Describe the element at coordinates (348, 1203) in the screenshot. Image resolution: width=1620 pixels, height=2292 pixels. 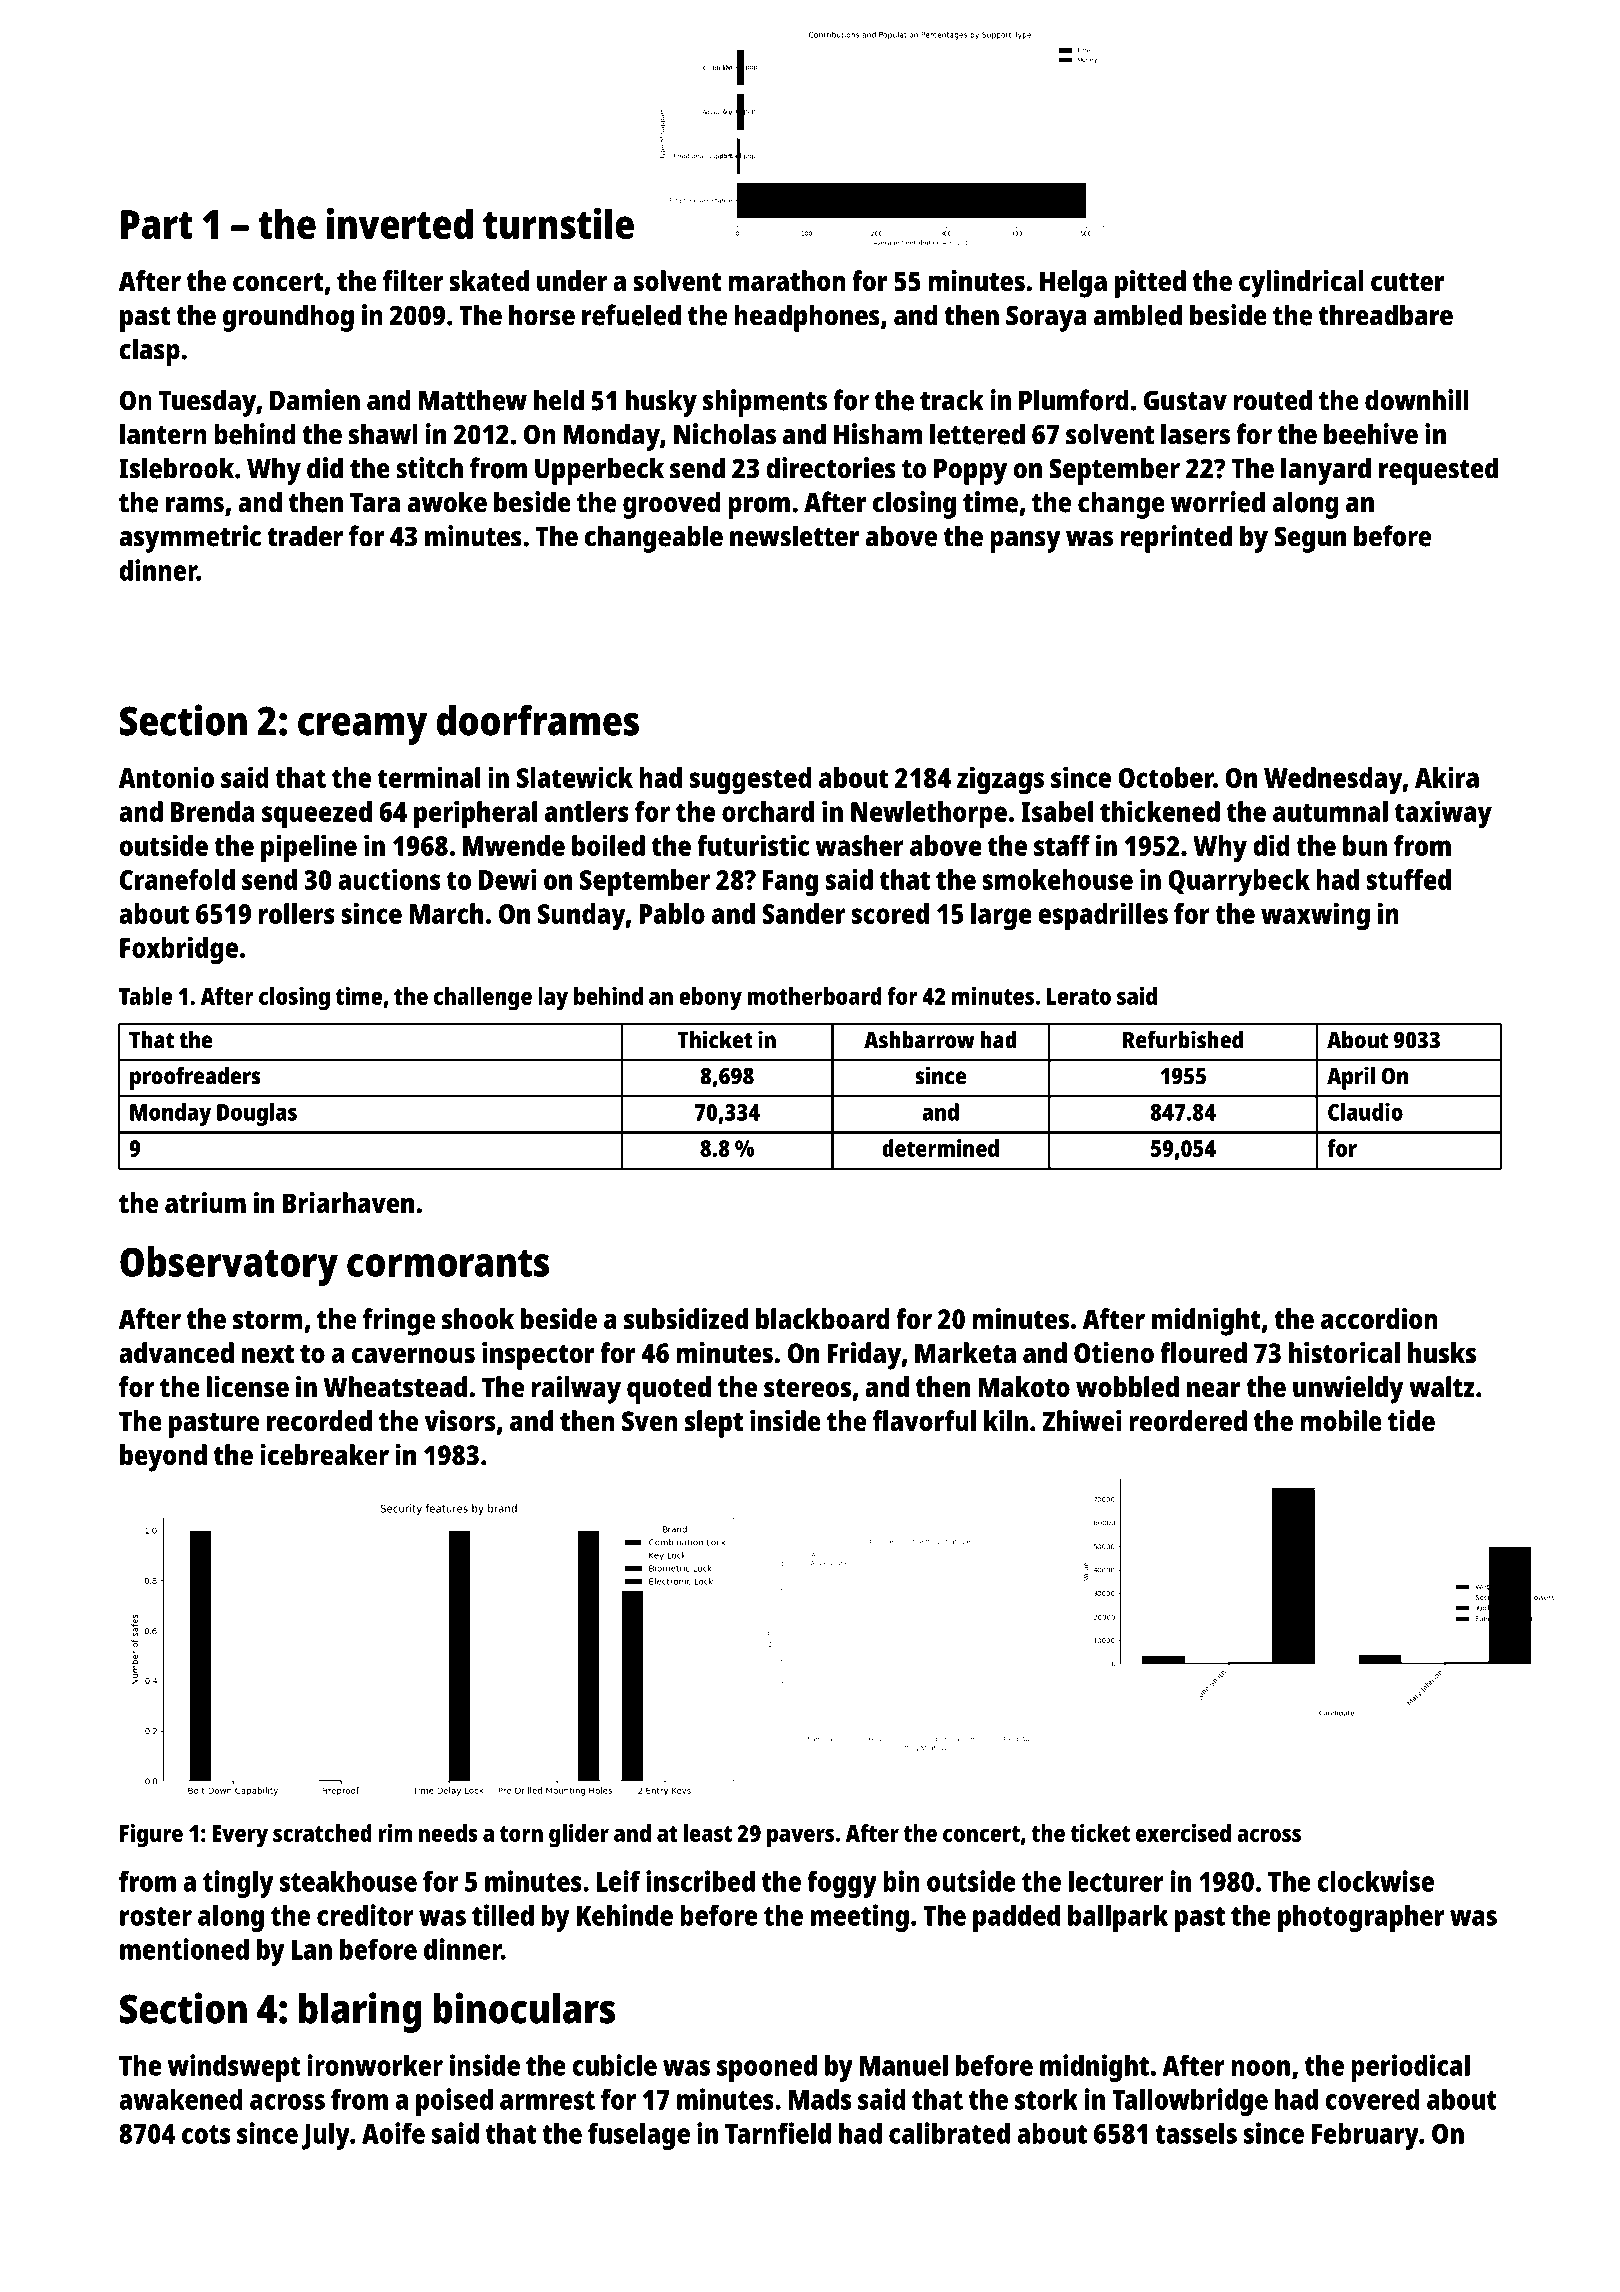
I see `Briarhaven` at that location.
